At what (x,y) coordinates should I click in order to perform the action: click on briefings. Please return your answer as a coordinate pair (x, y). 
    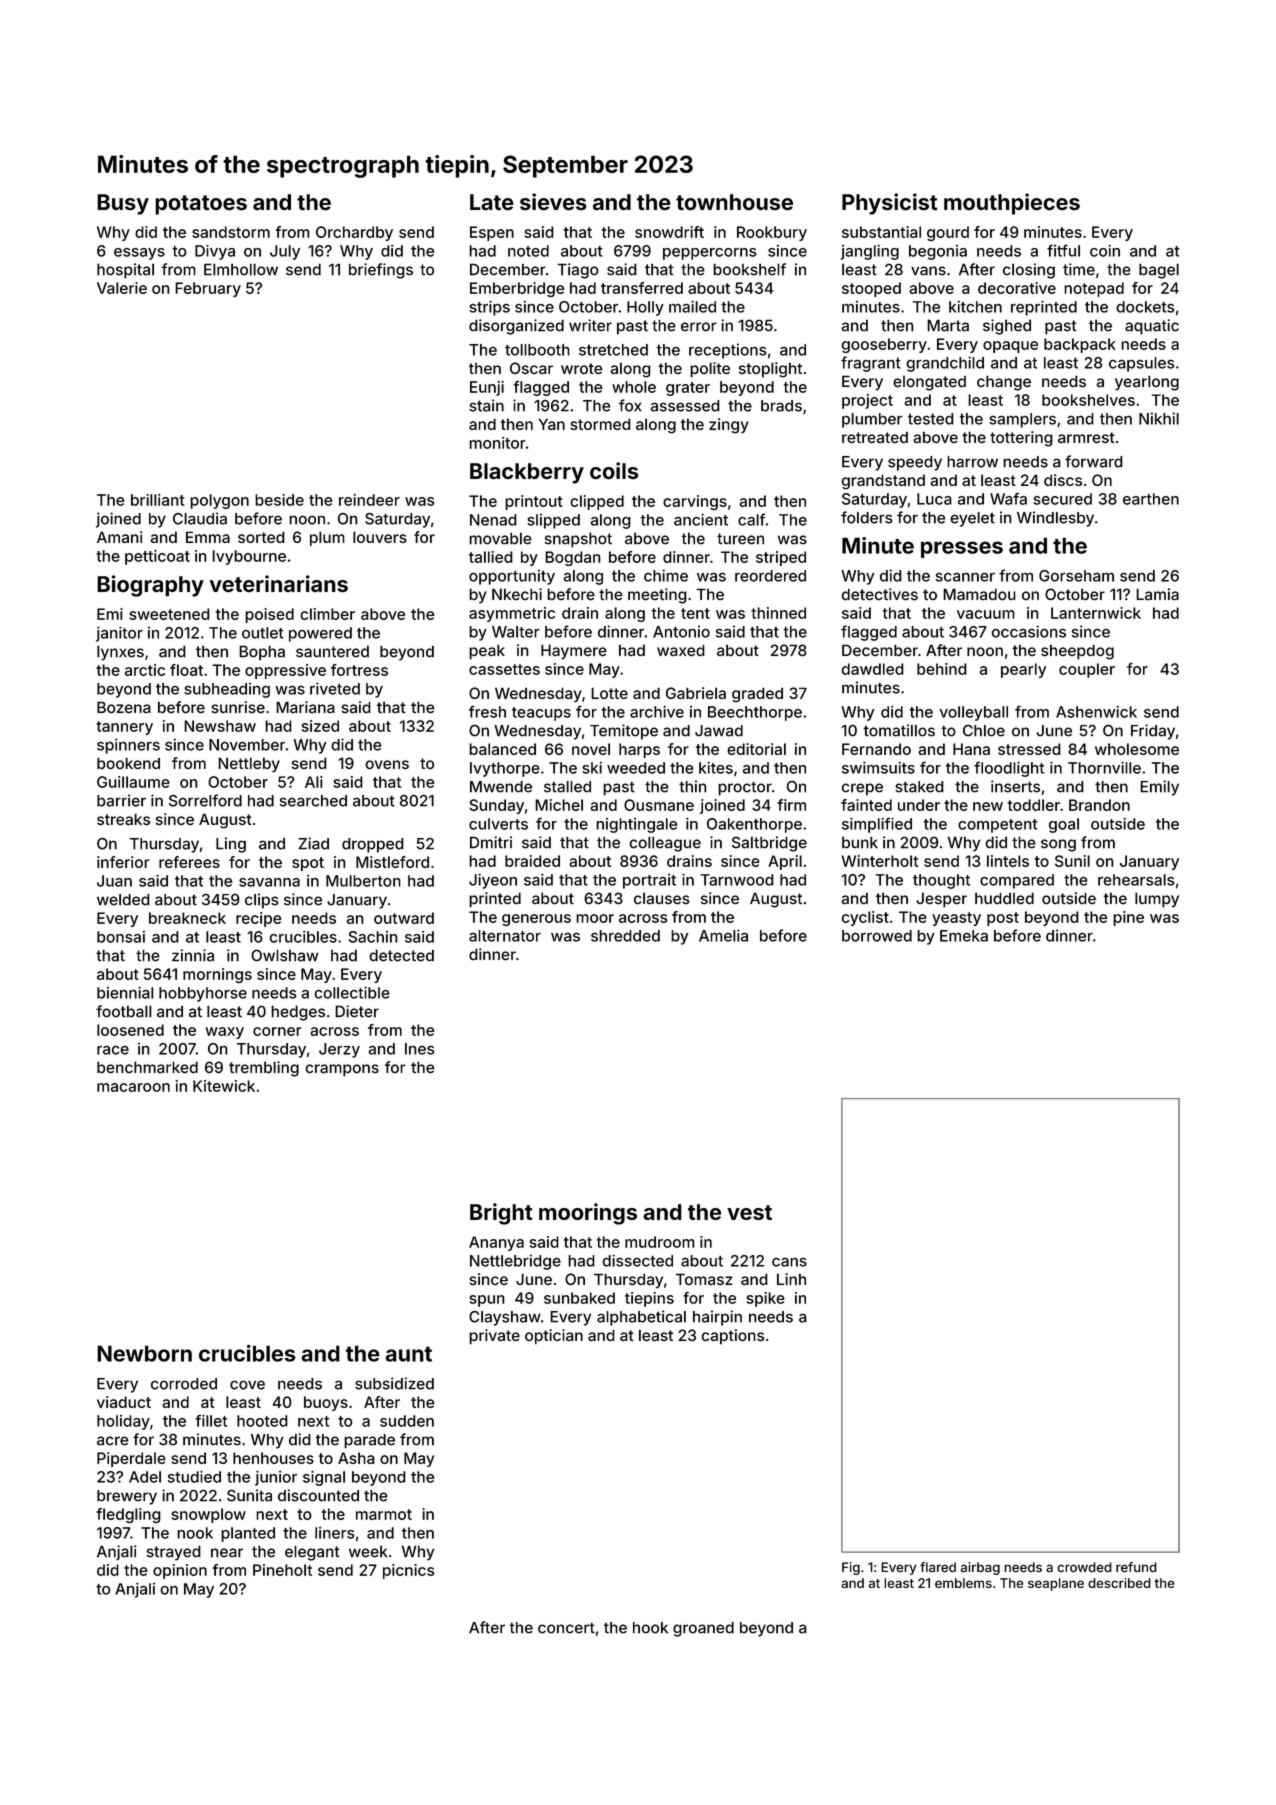
    Looking at the image, I should click on (381, 271).
